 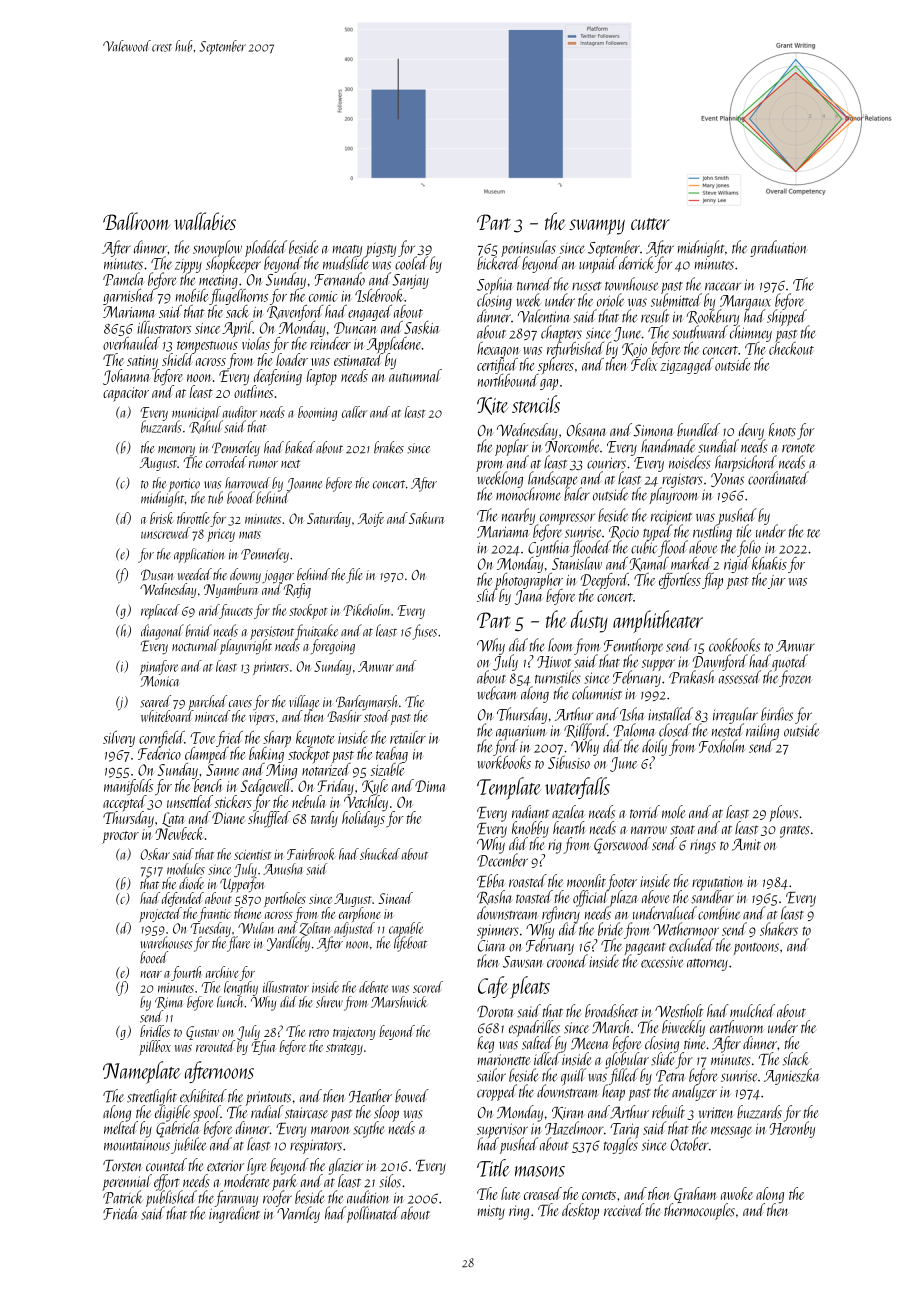 I want to click on clamped, so click(x=207, y=755).
